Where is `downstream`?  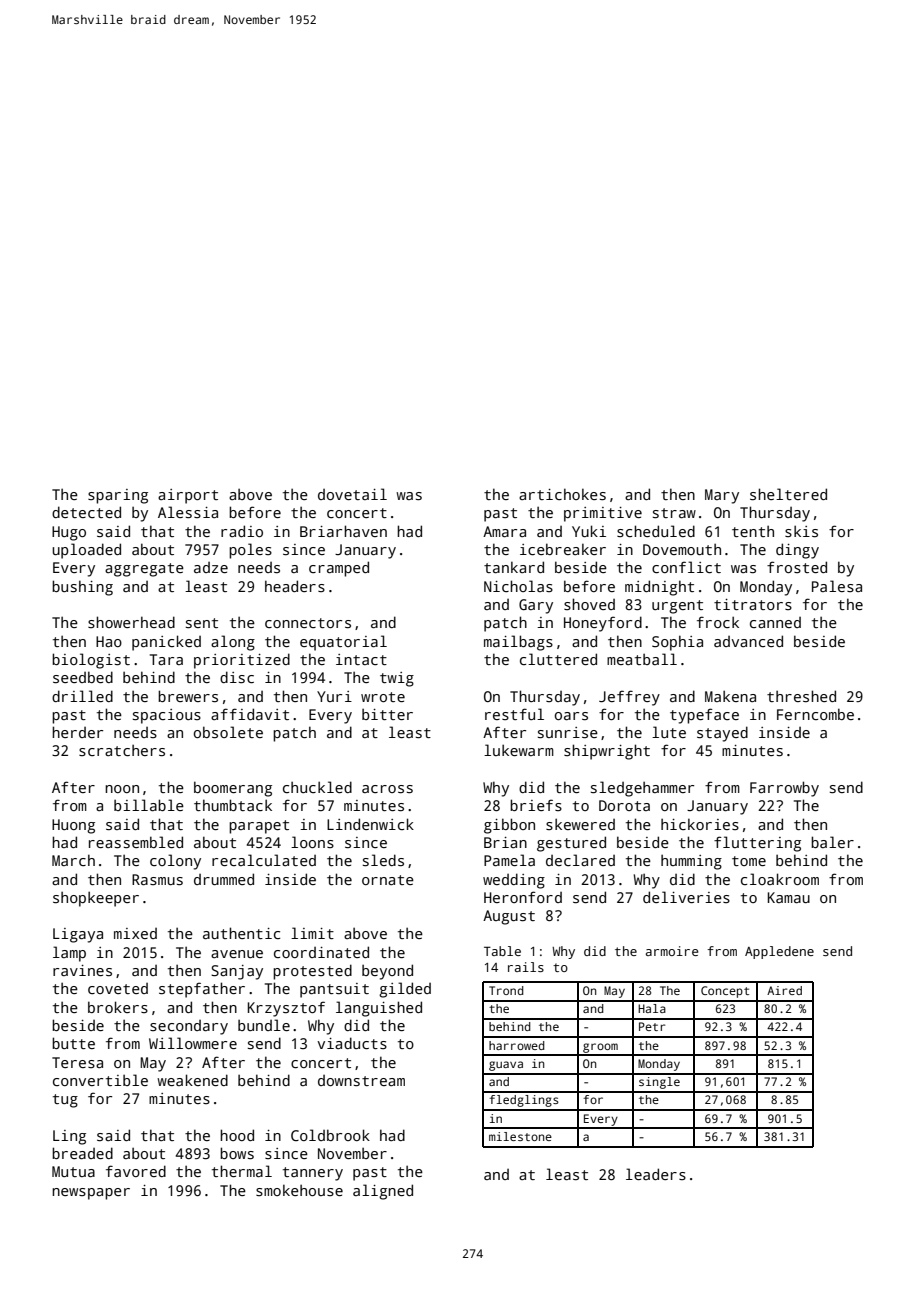
downstream is located at coordinates (361, 1081).
